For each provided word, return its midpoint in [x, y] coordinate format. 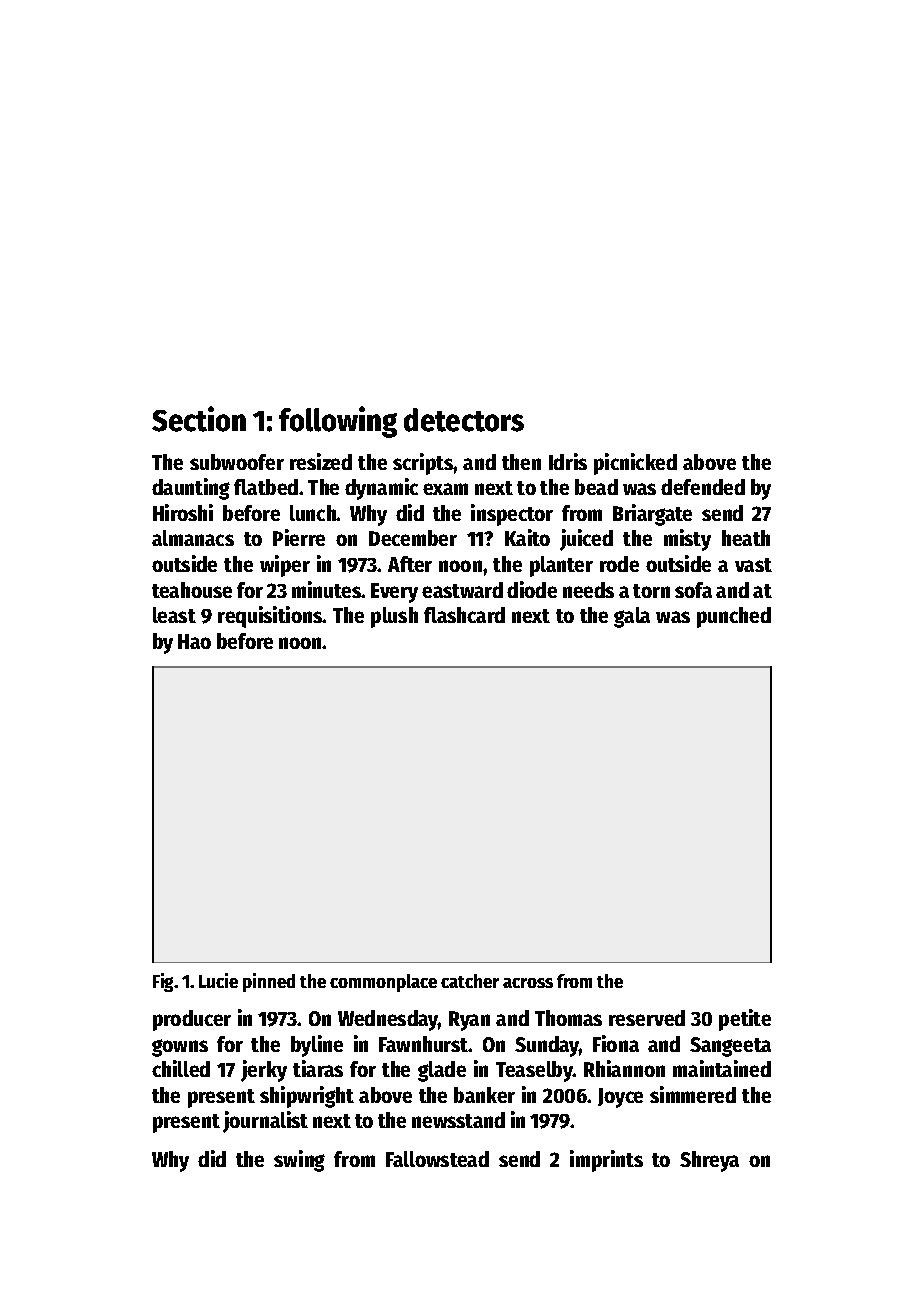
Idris [568, 461]
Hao [194, 641]
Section [199, 419]
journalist [265, 1122]
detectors [464, 420]
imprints [606, 1161]
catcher [470, 981]
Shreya [709, 1161]
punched [734, 617]
